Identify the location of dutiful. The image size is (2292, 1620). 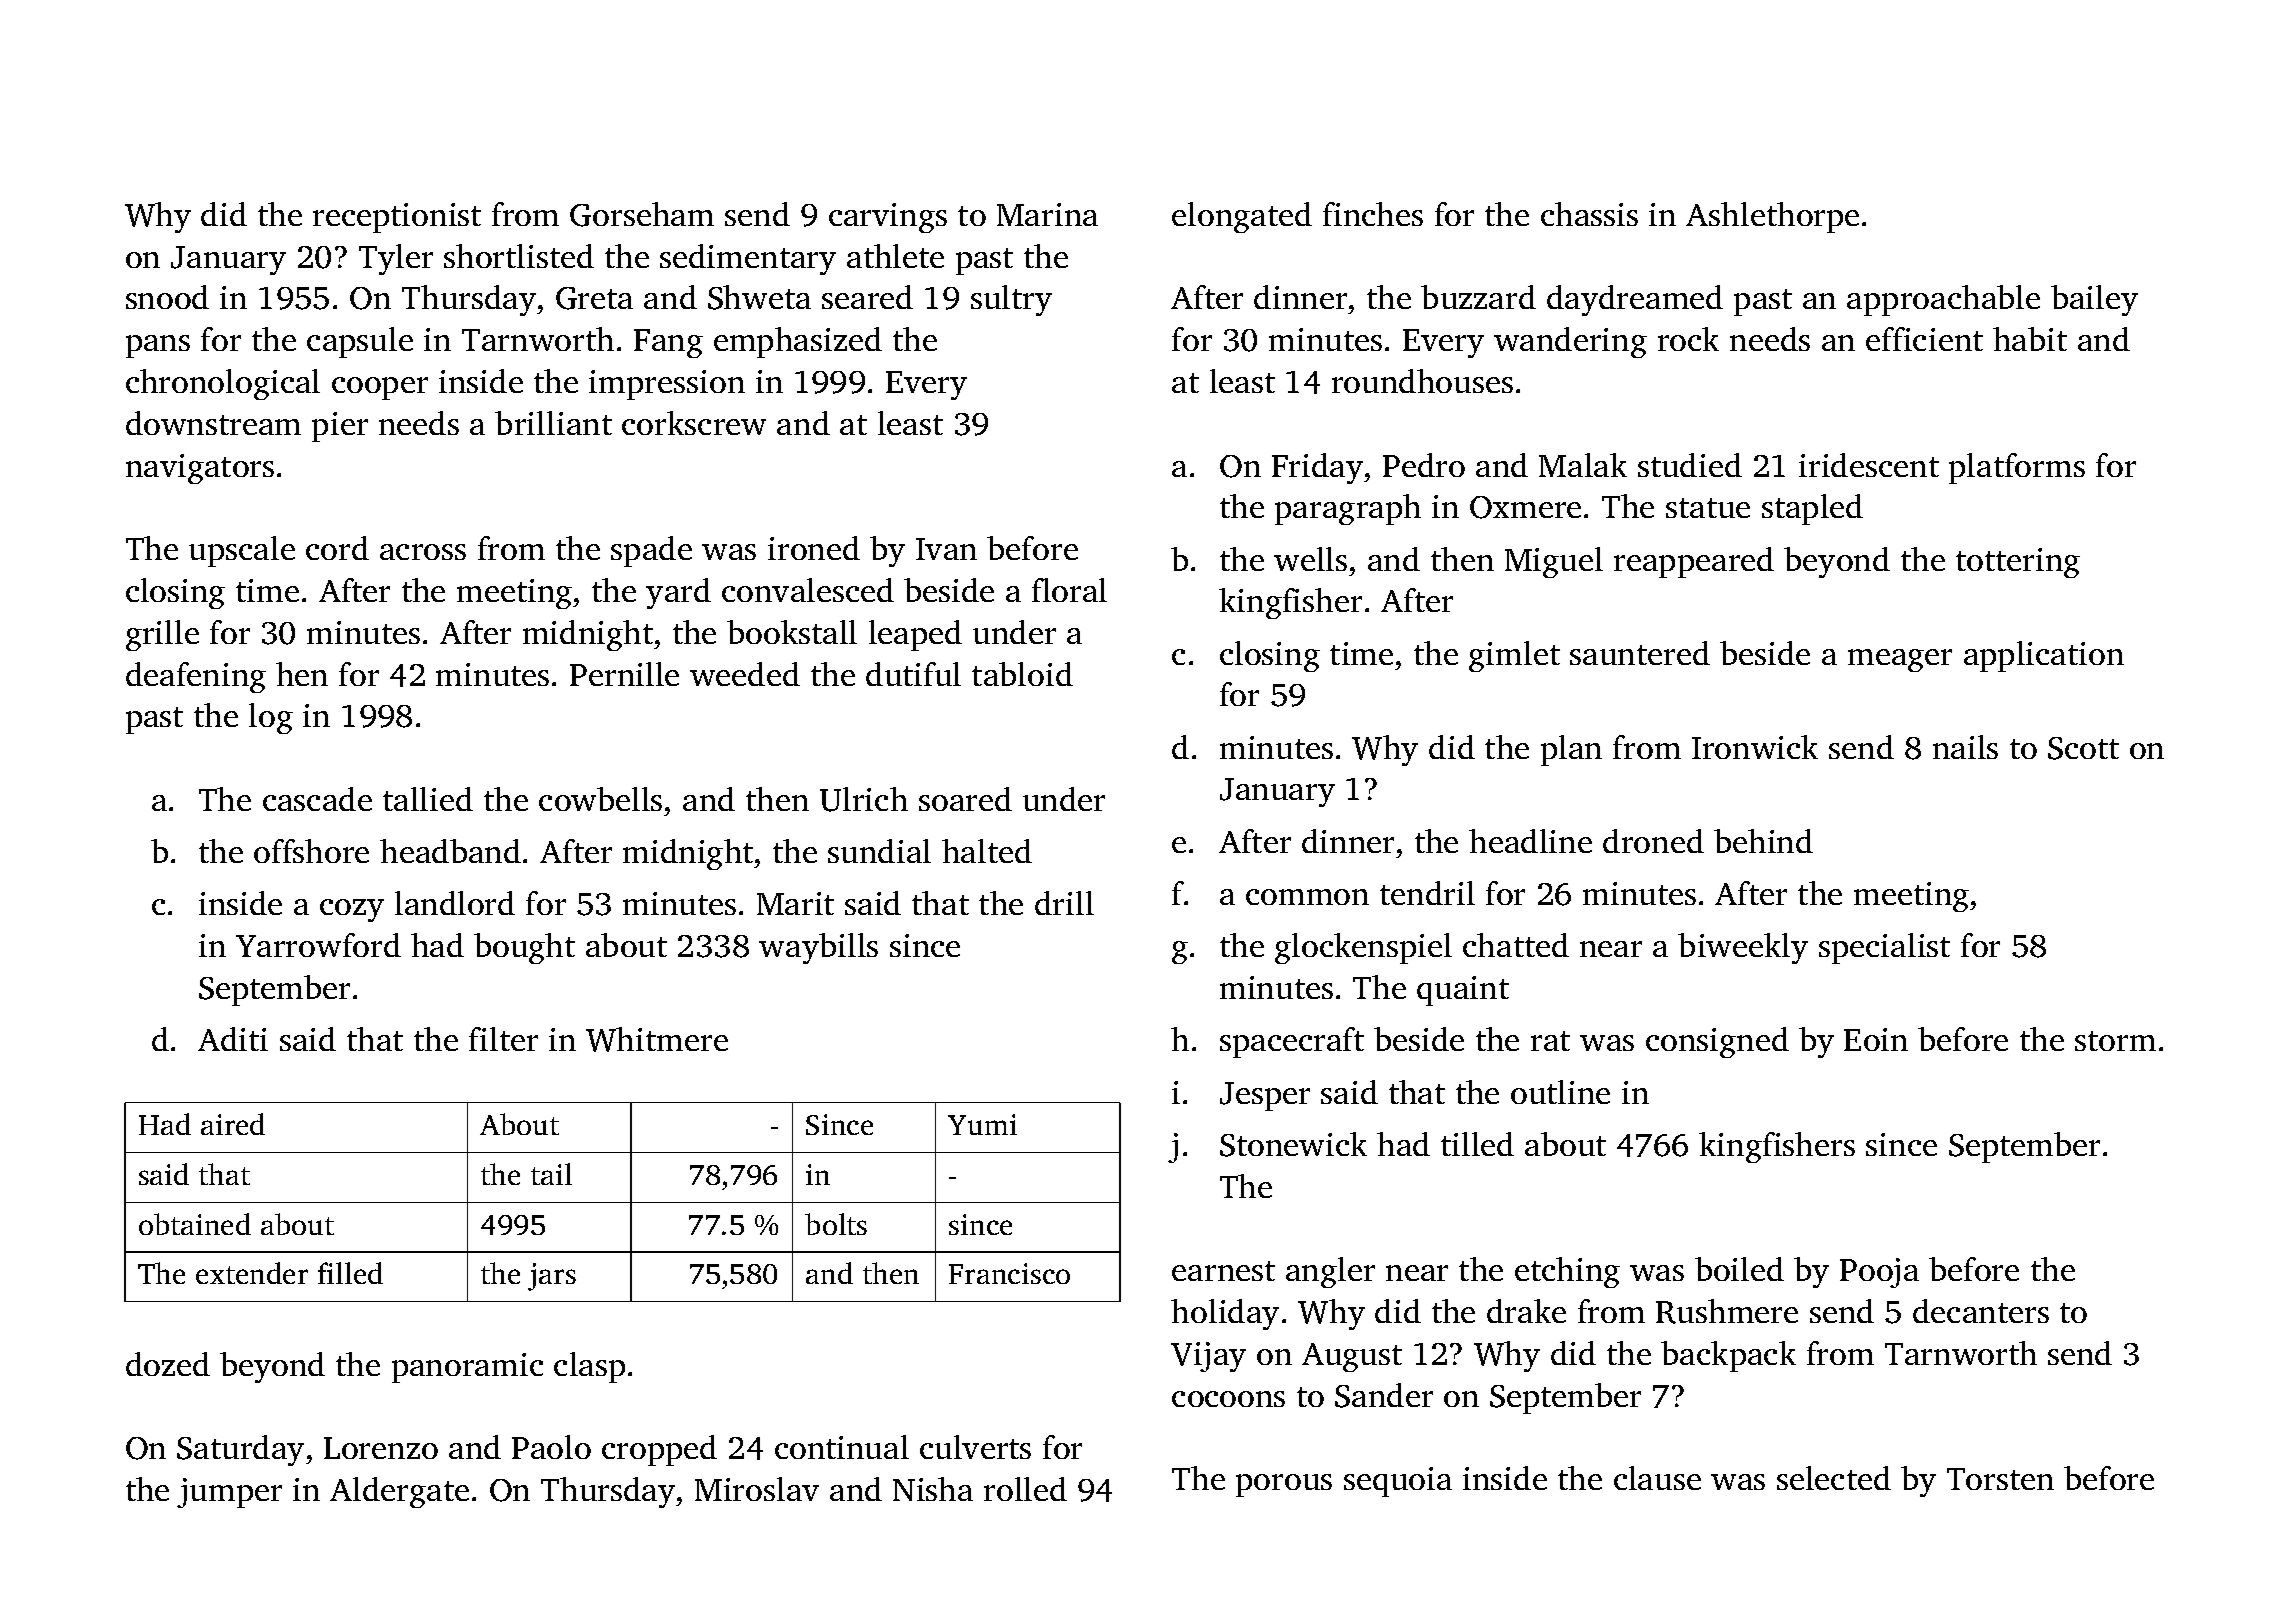
(913, 674).
